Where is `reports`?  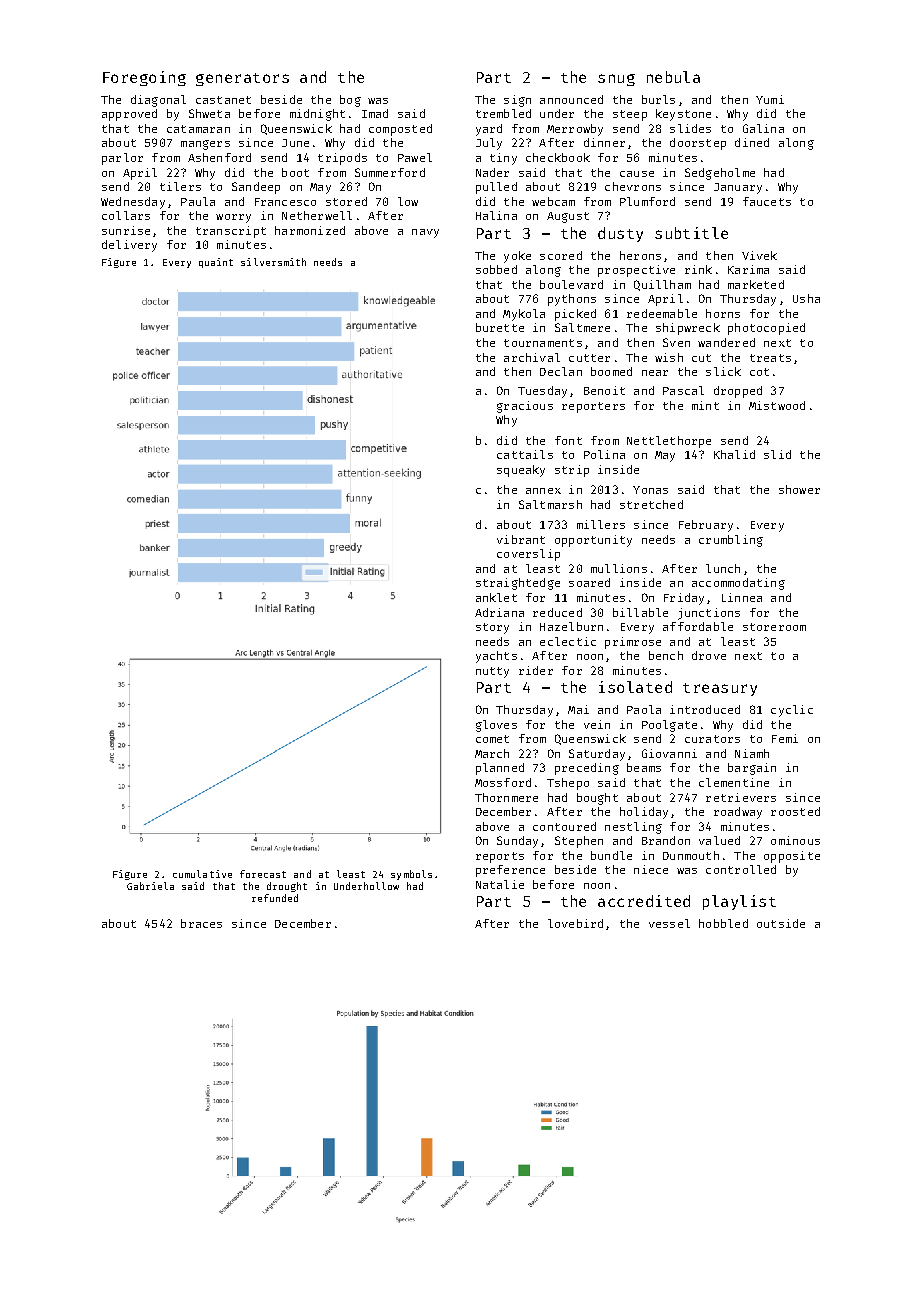 reports is located at coordinates (500, 857).
